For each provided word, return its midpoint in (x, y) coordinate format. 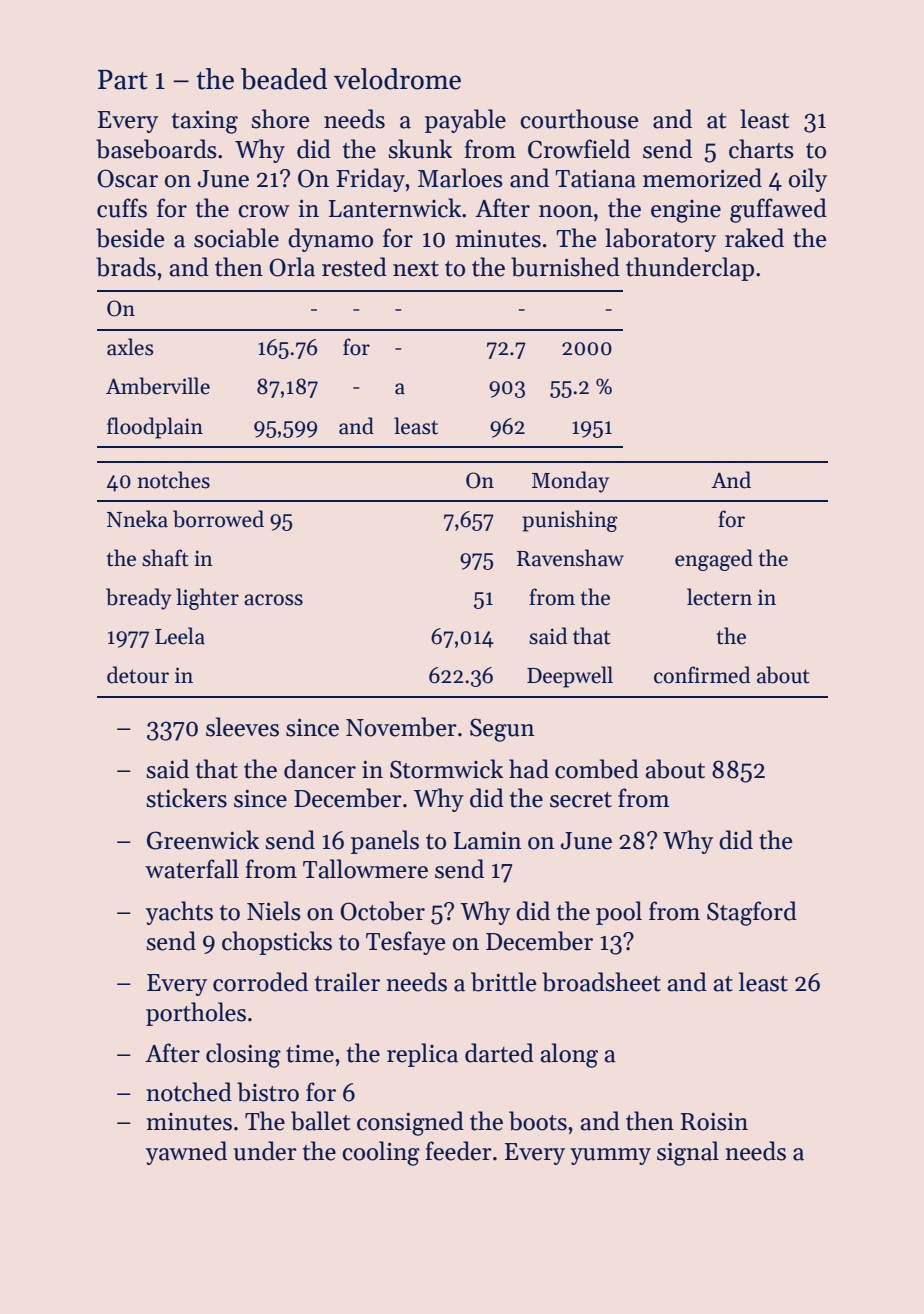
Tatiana (595, 178)
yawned (186, 1153)
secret (581, 800)
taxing (205, 122)
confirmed (702, 675)
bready (138, 599)
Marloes (460, 178)
